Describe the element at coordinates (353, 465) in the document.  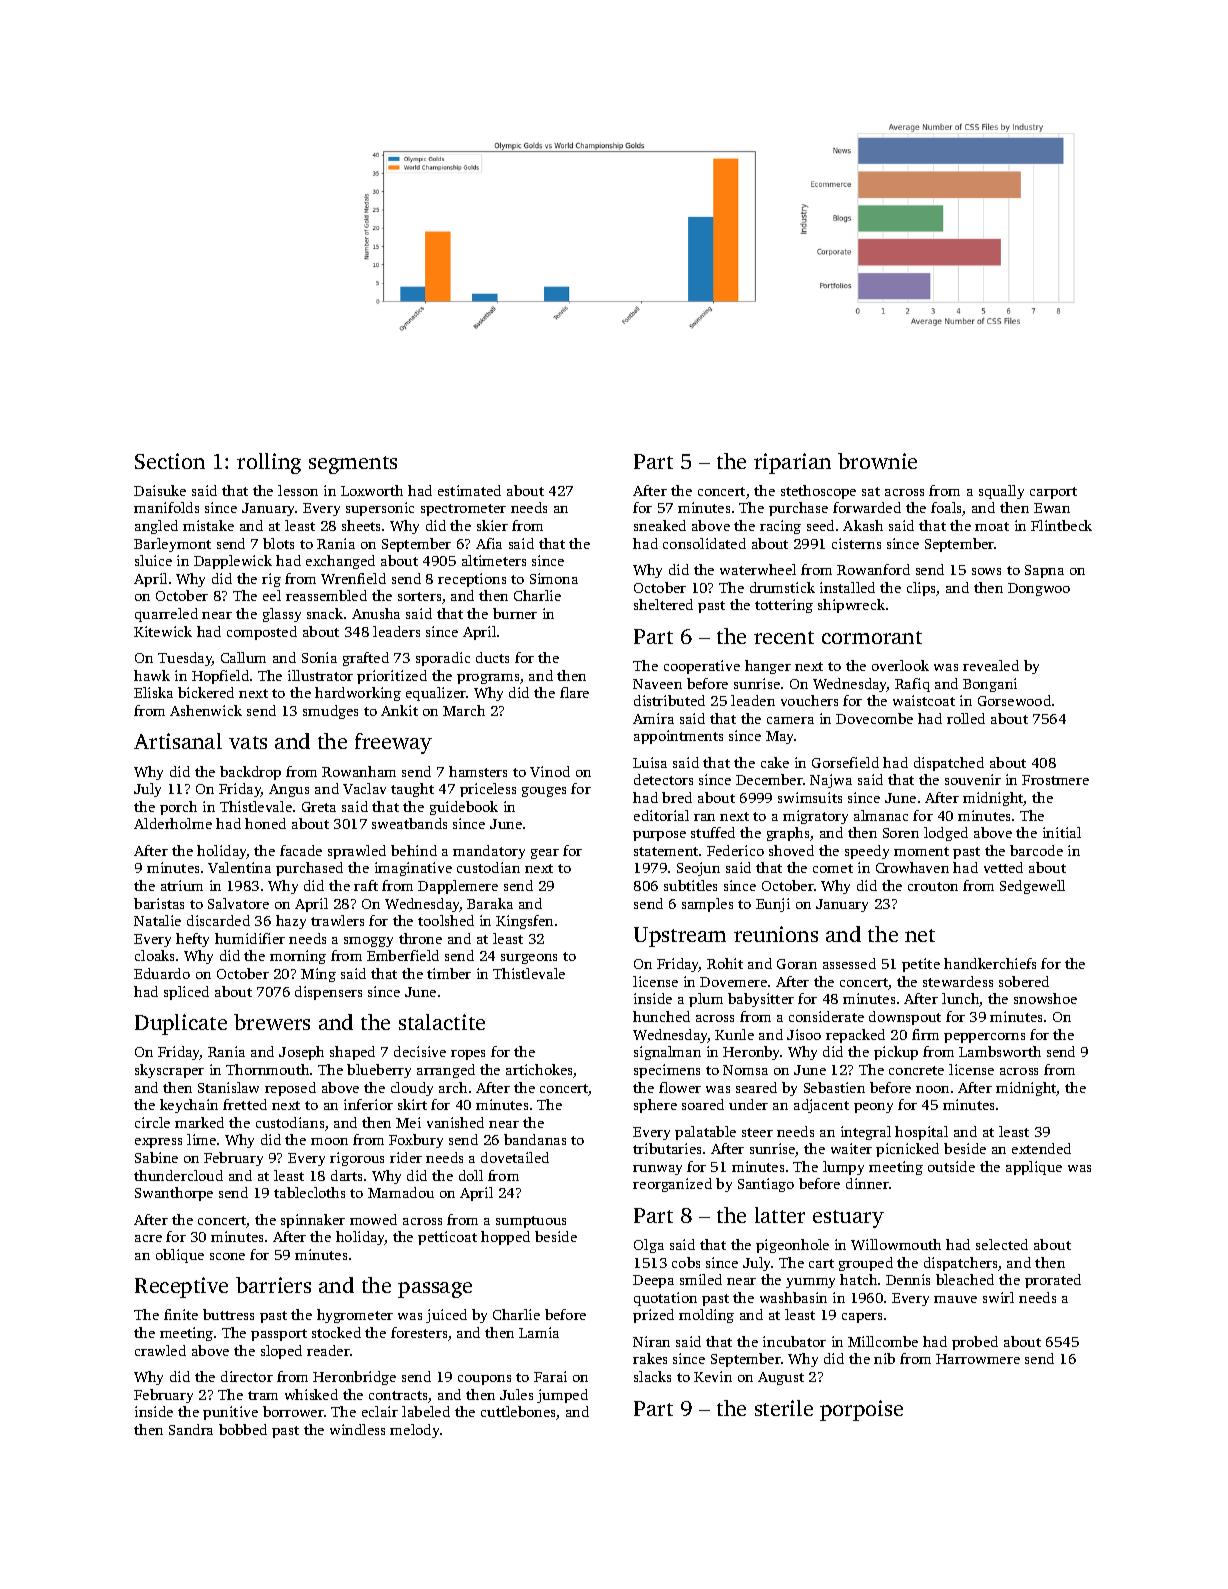
I see `segments` at that location.
